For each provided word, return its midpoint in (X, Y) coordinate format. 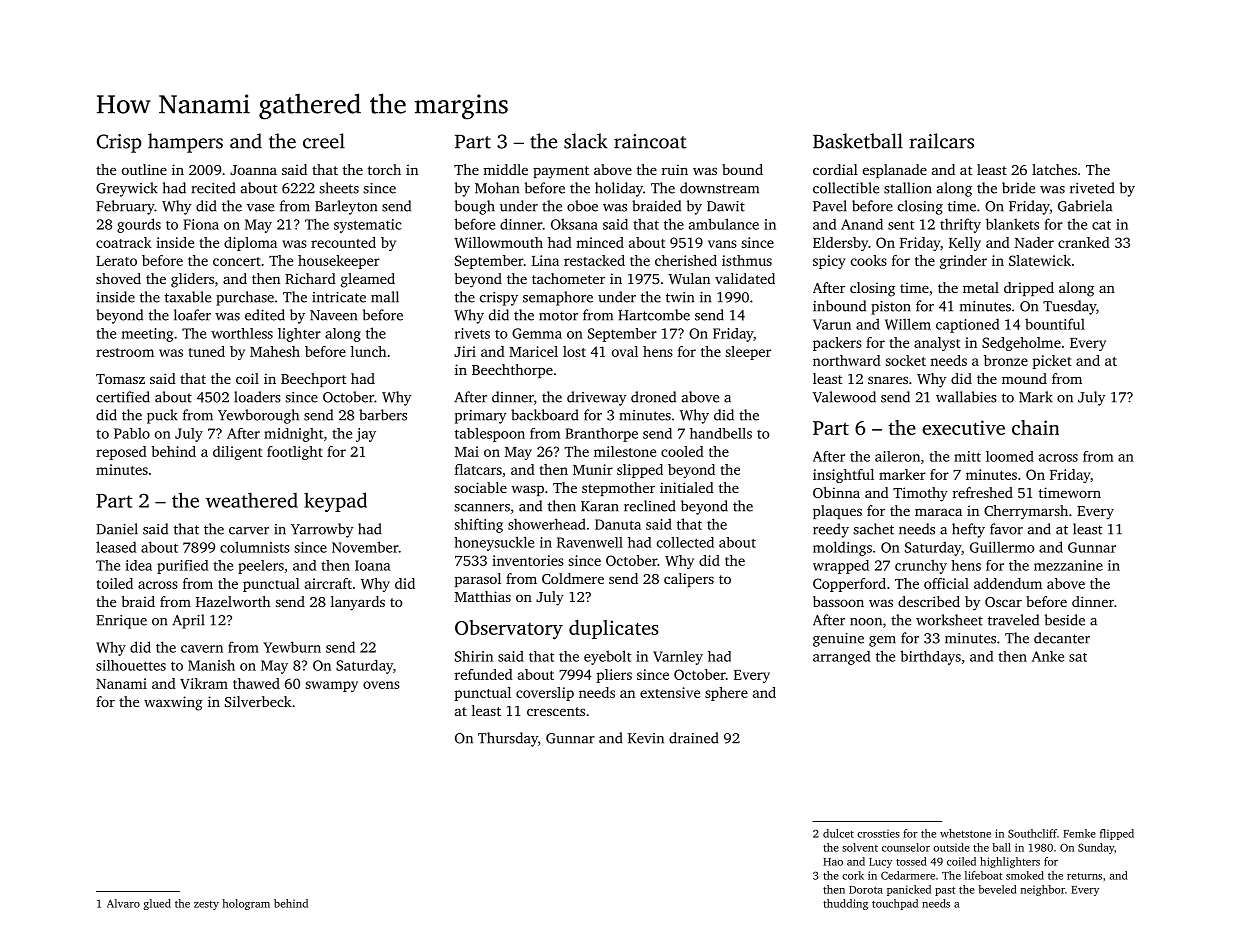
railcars (941, 141)
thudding (845, 904)
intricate (339, 297)
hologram (246, 904)
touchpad (895, 904)
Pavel (830, 206)
